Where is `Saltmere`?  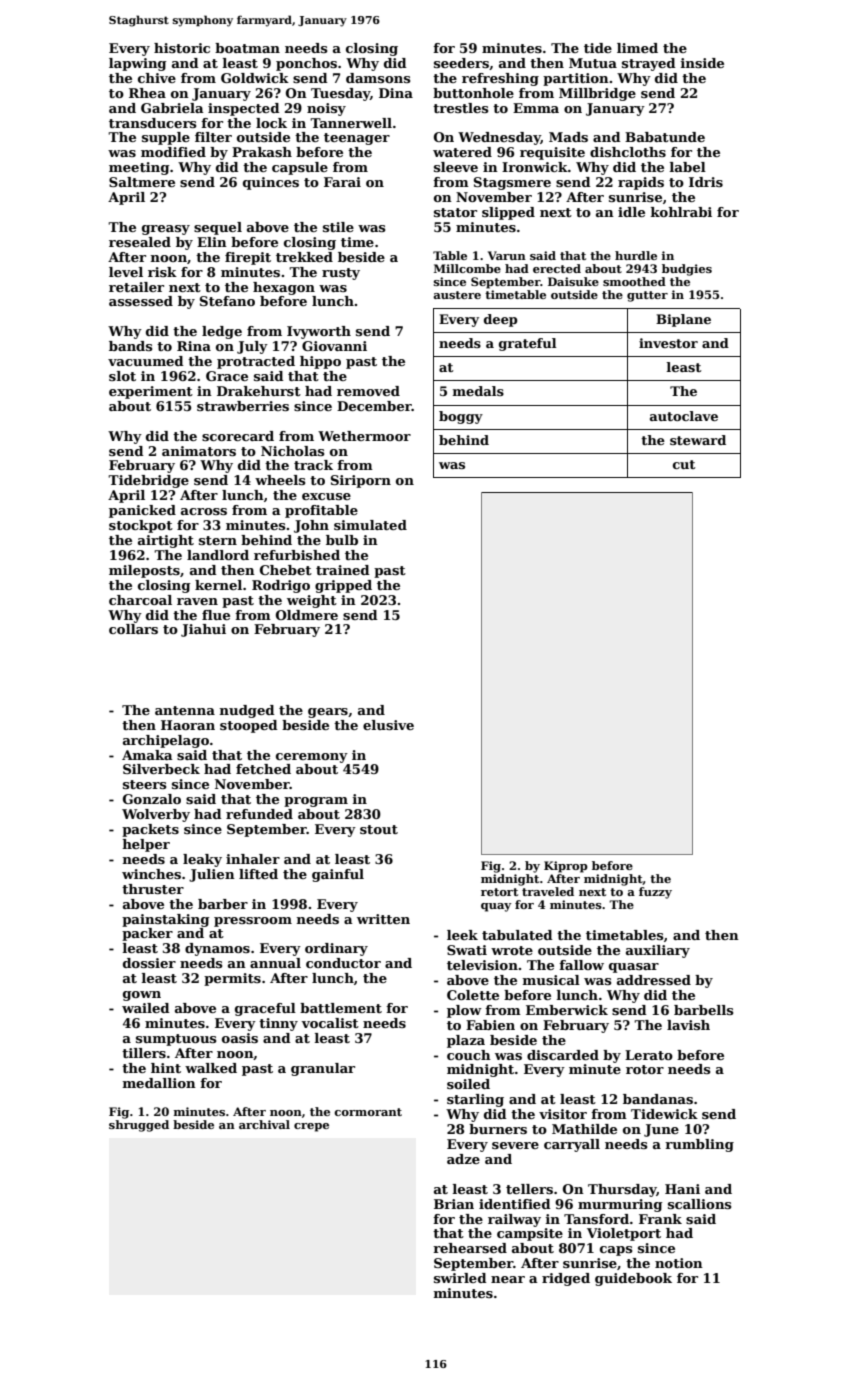 Saltmere is located at coordinates (142, 182).
